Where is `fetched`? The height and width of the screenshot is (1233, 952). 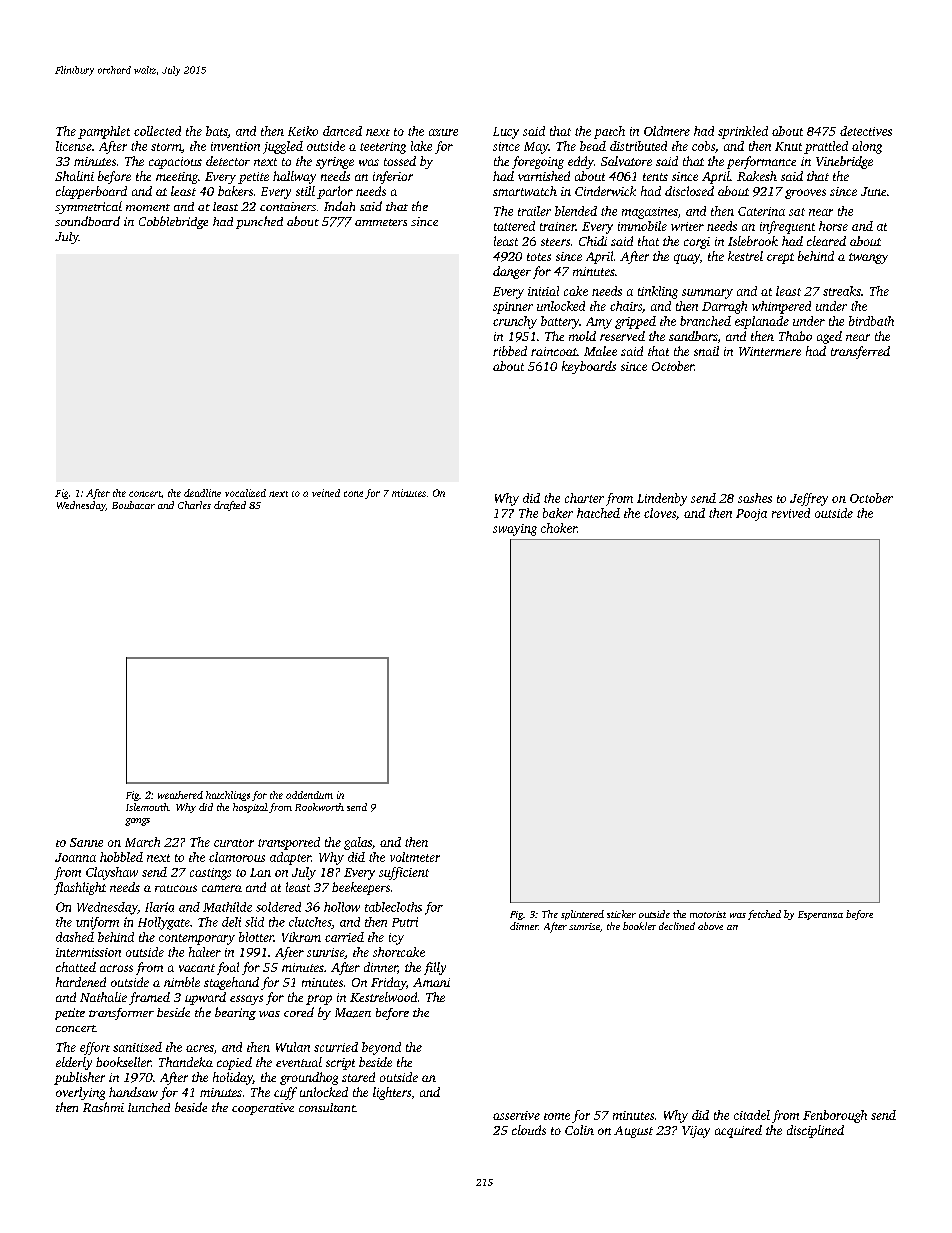
fetched is located at coordinates (764, 915).
